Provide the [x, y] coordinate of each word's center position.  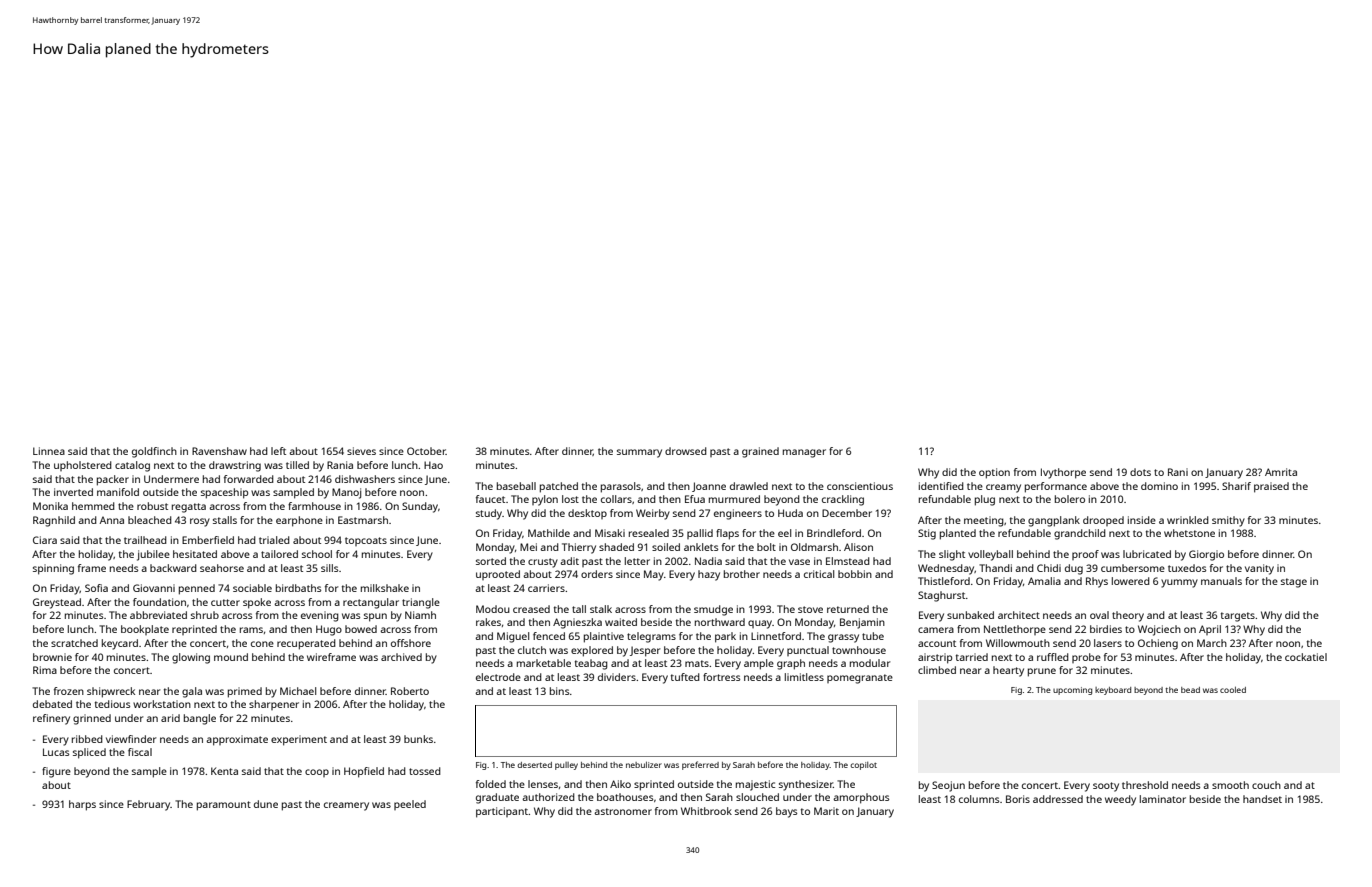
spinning [53, 569]
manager [804, 453]
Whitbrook [706, 811]
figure [56, 772]
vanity [1259, 569]
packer [113, 480]
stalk [601, 609]
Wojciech [1159, 630]
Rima [45, 670]
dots [1140, 472]
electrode [498, 677]
